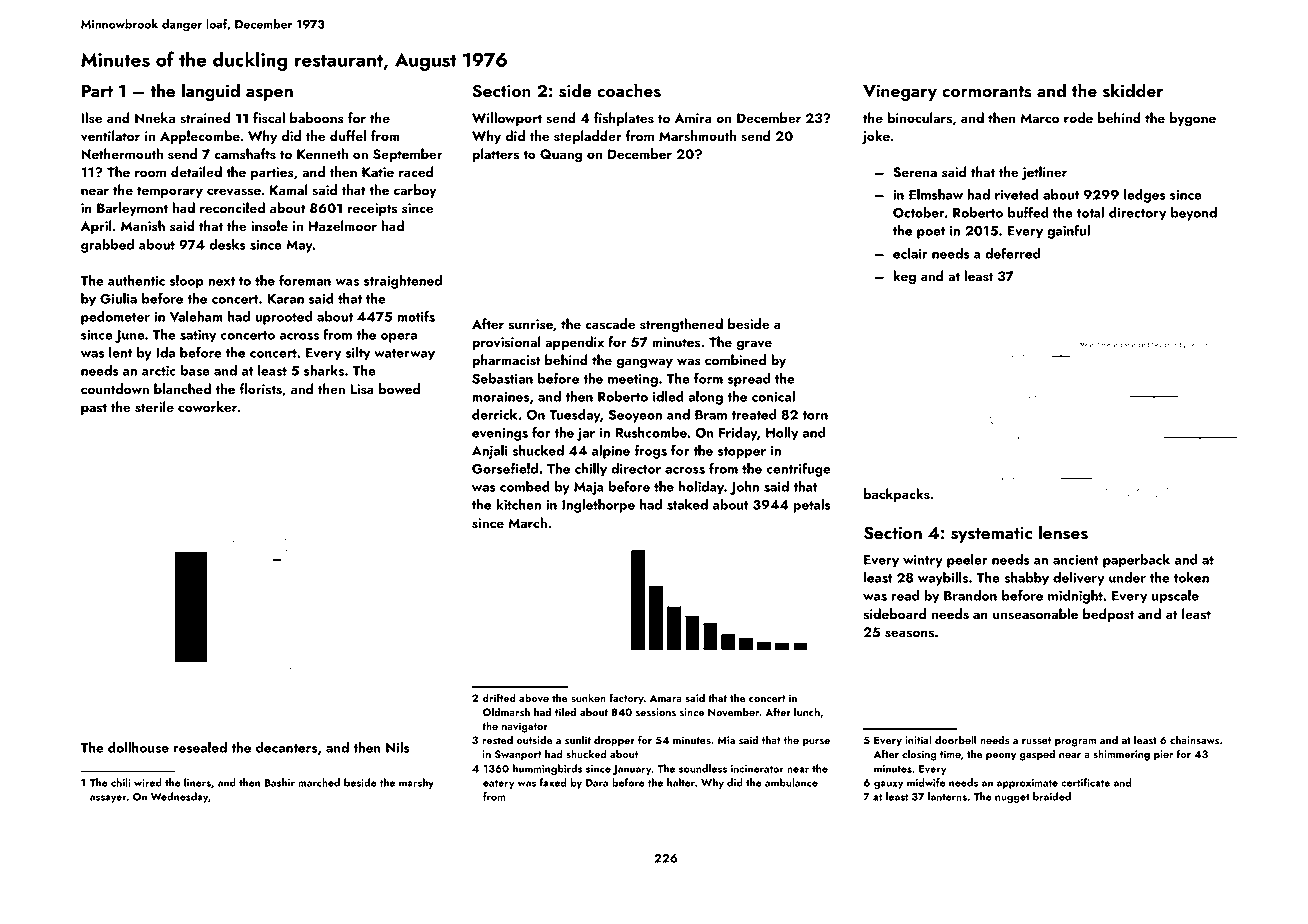  Describe the element at coordinates (904, 277) in the image. I see `keg` at that location.
